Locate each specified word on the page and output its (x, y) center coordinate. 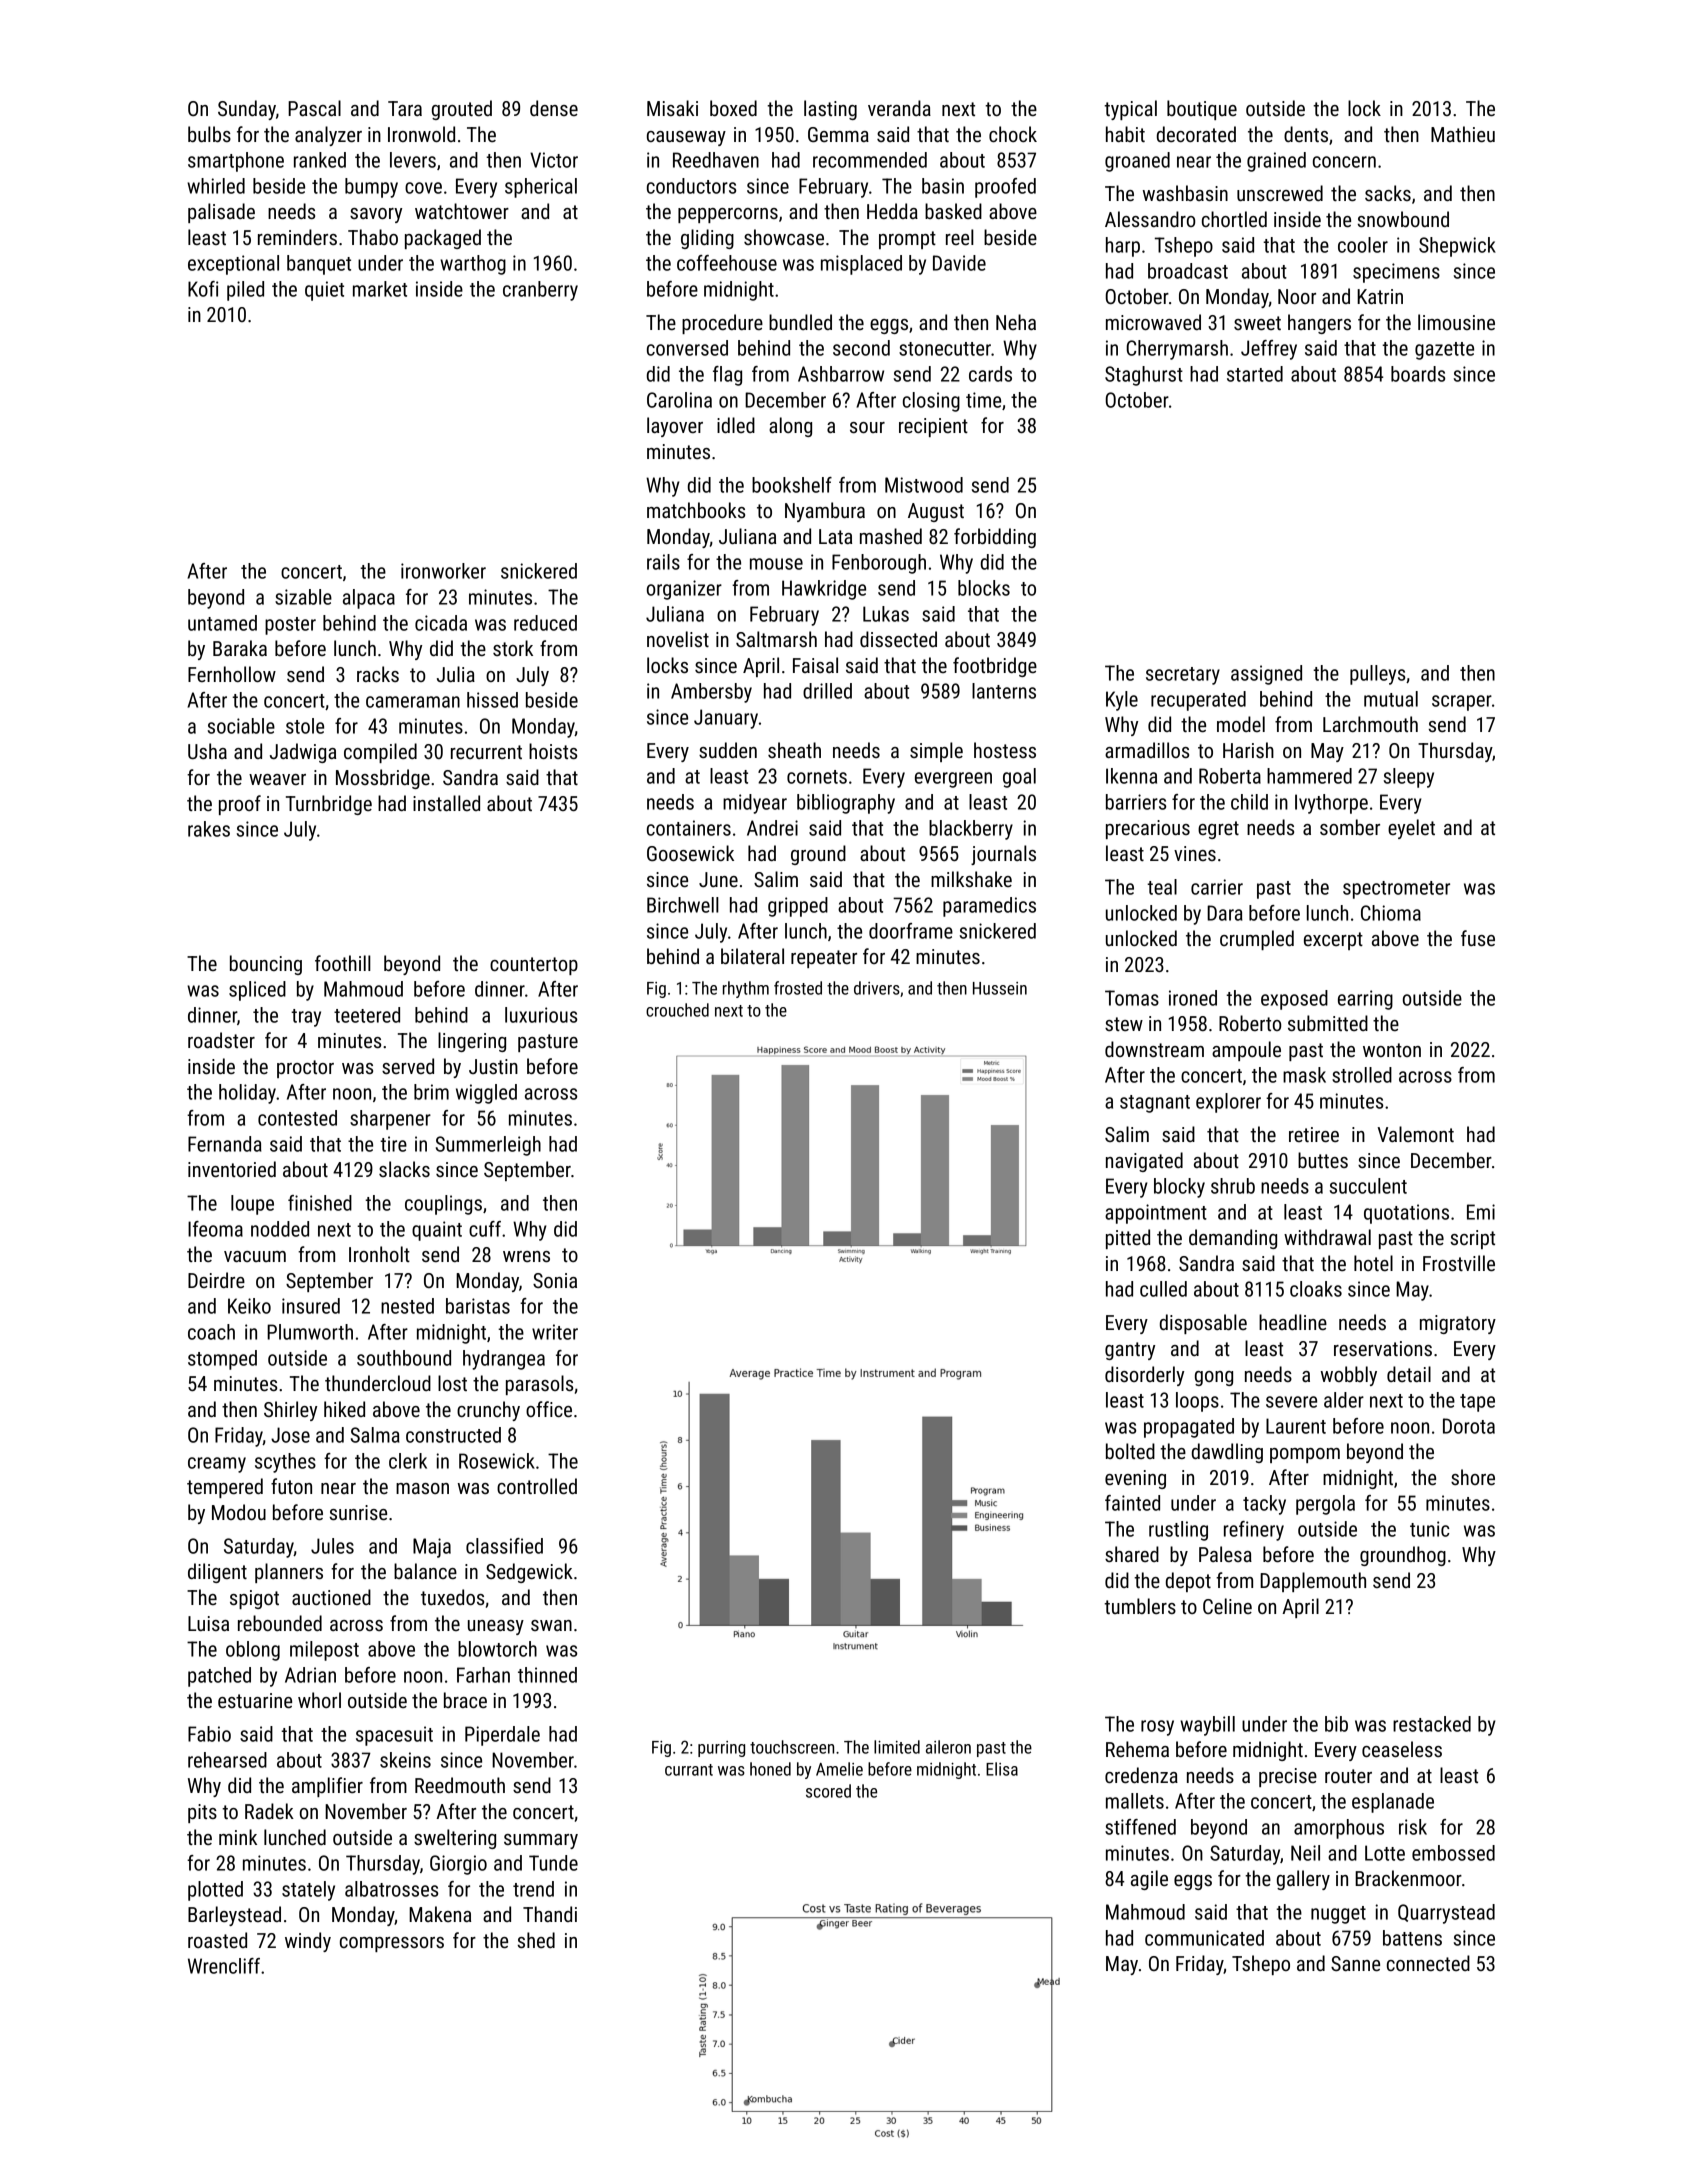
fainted (1132, 1503)
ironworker (443, 571)
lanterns (1004, 691)
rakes (209, 829)
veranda (899, 108)
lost (452, 1383)
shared (1132, 1554)
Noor (1297, 296)
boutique (1202, 110)
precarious (1148, 829)
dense (554, 108)
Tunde (553, 1863)
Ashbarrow (841, 374)
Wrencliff (224, 1966)
